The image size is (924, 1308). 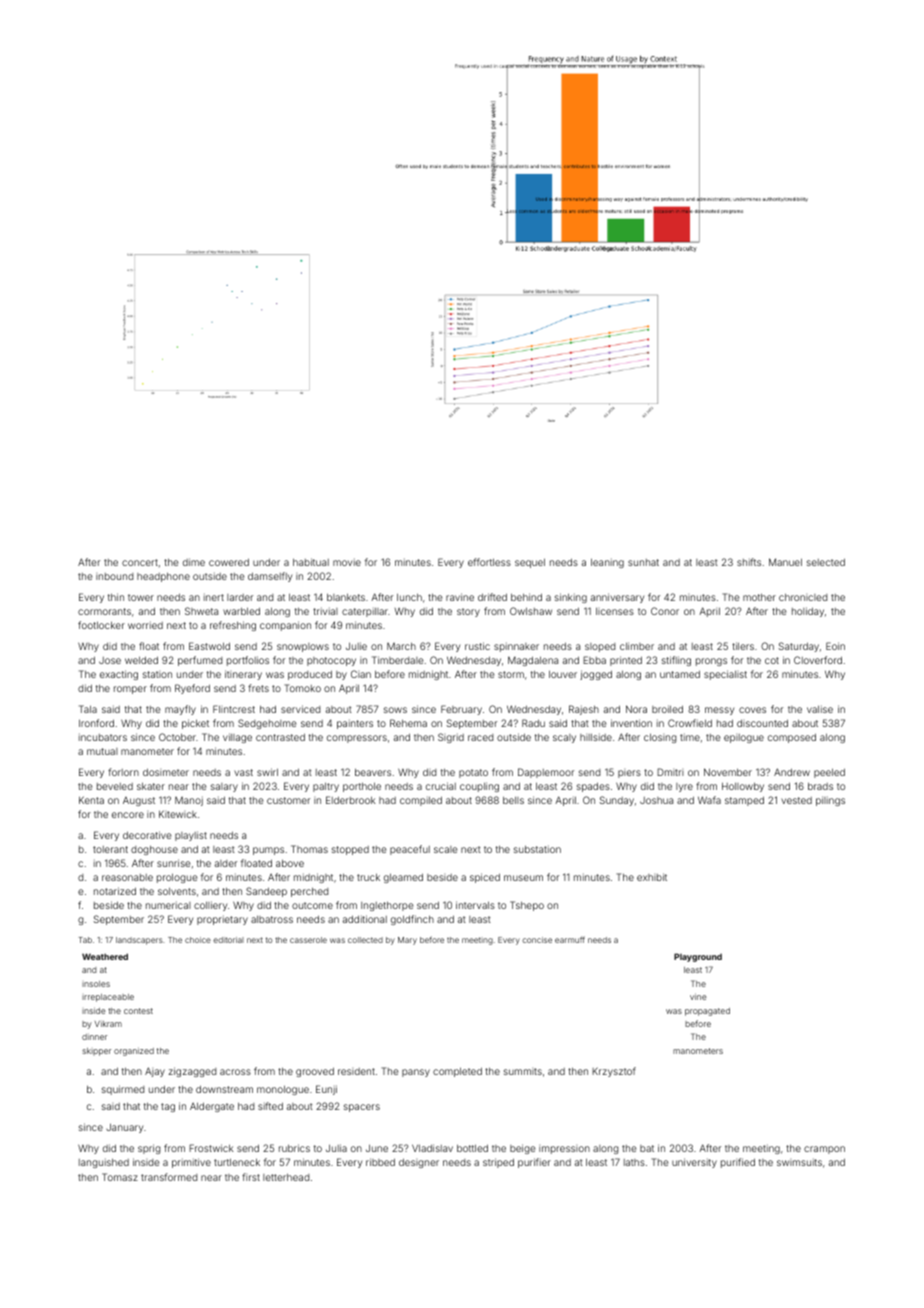 What do you see at coordinates (537, 940) in the image?
I see `concise` at bounding box center [537, 940].
